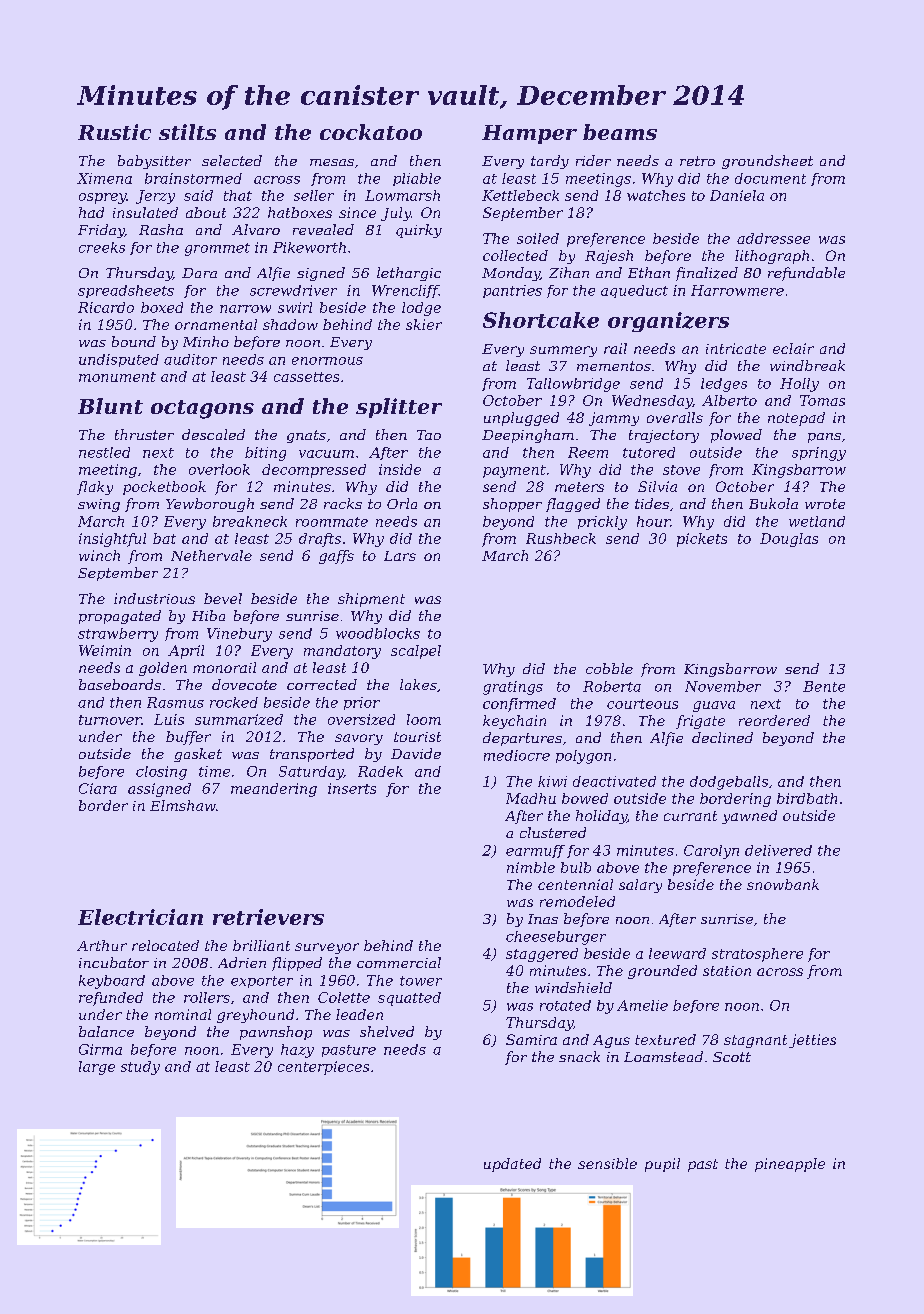 The image size is (924, 1314). What do you see at coordinates (531, 1039) in the screenshot?
I see `Samira` at bounding box center [531, 1039].
